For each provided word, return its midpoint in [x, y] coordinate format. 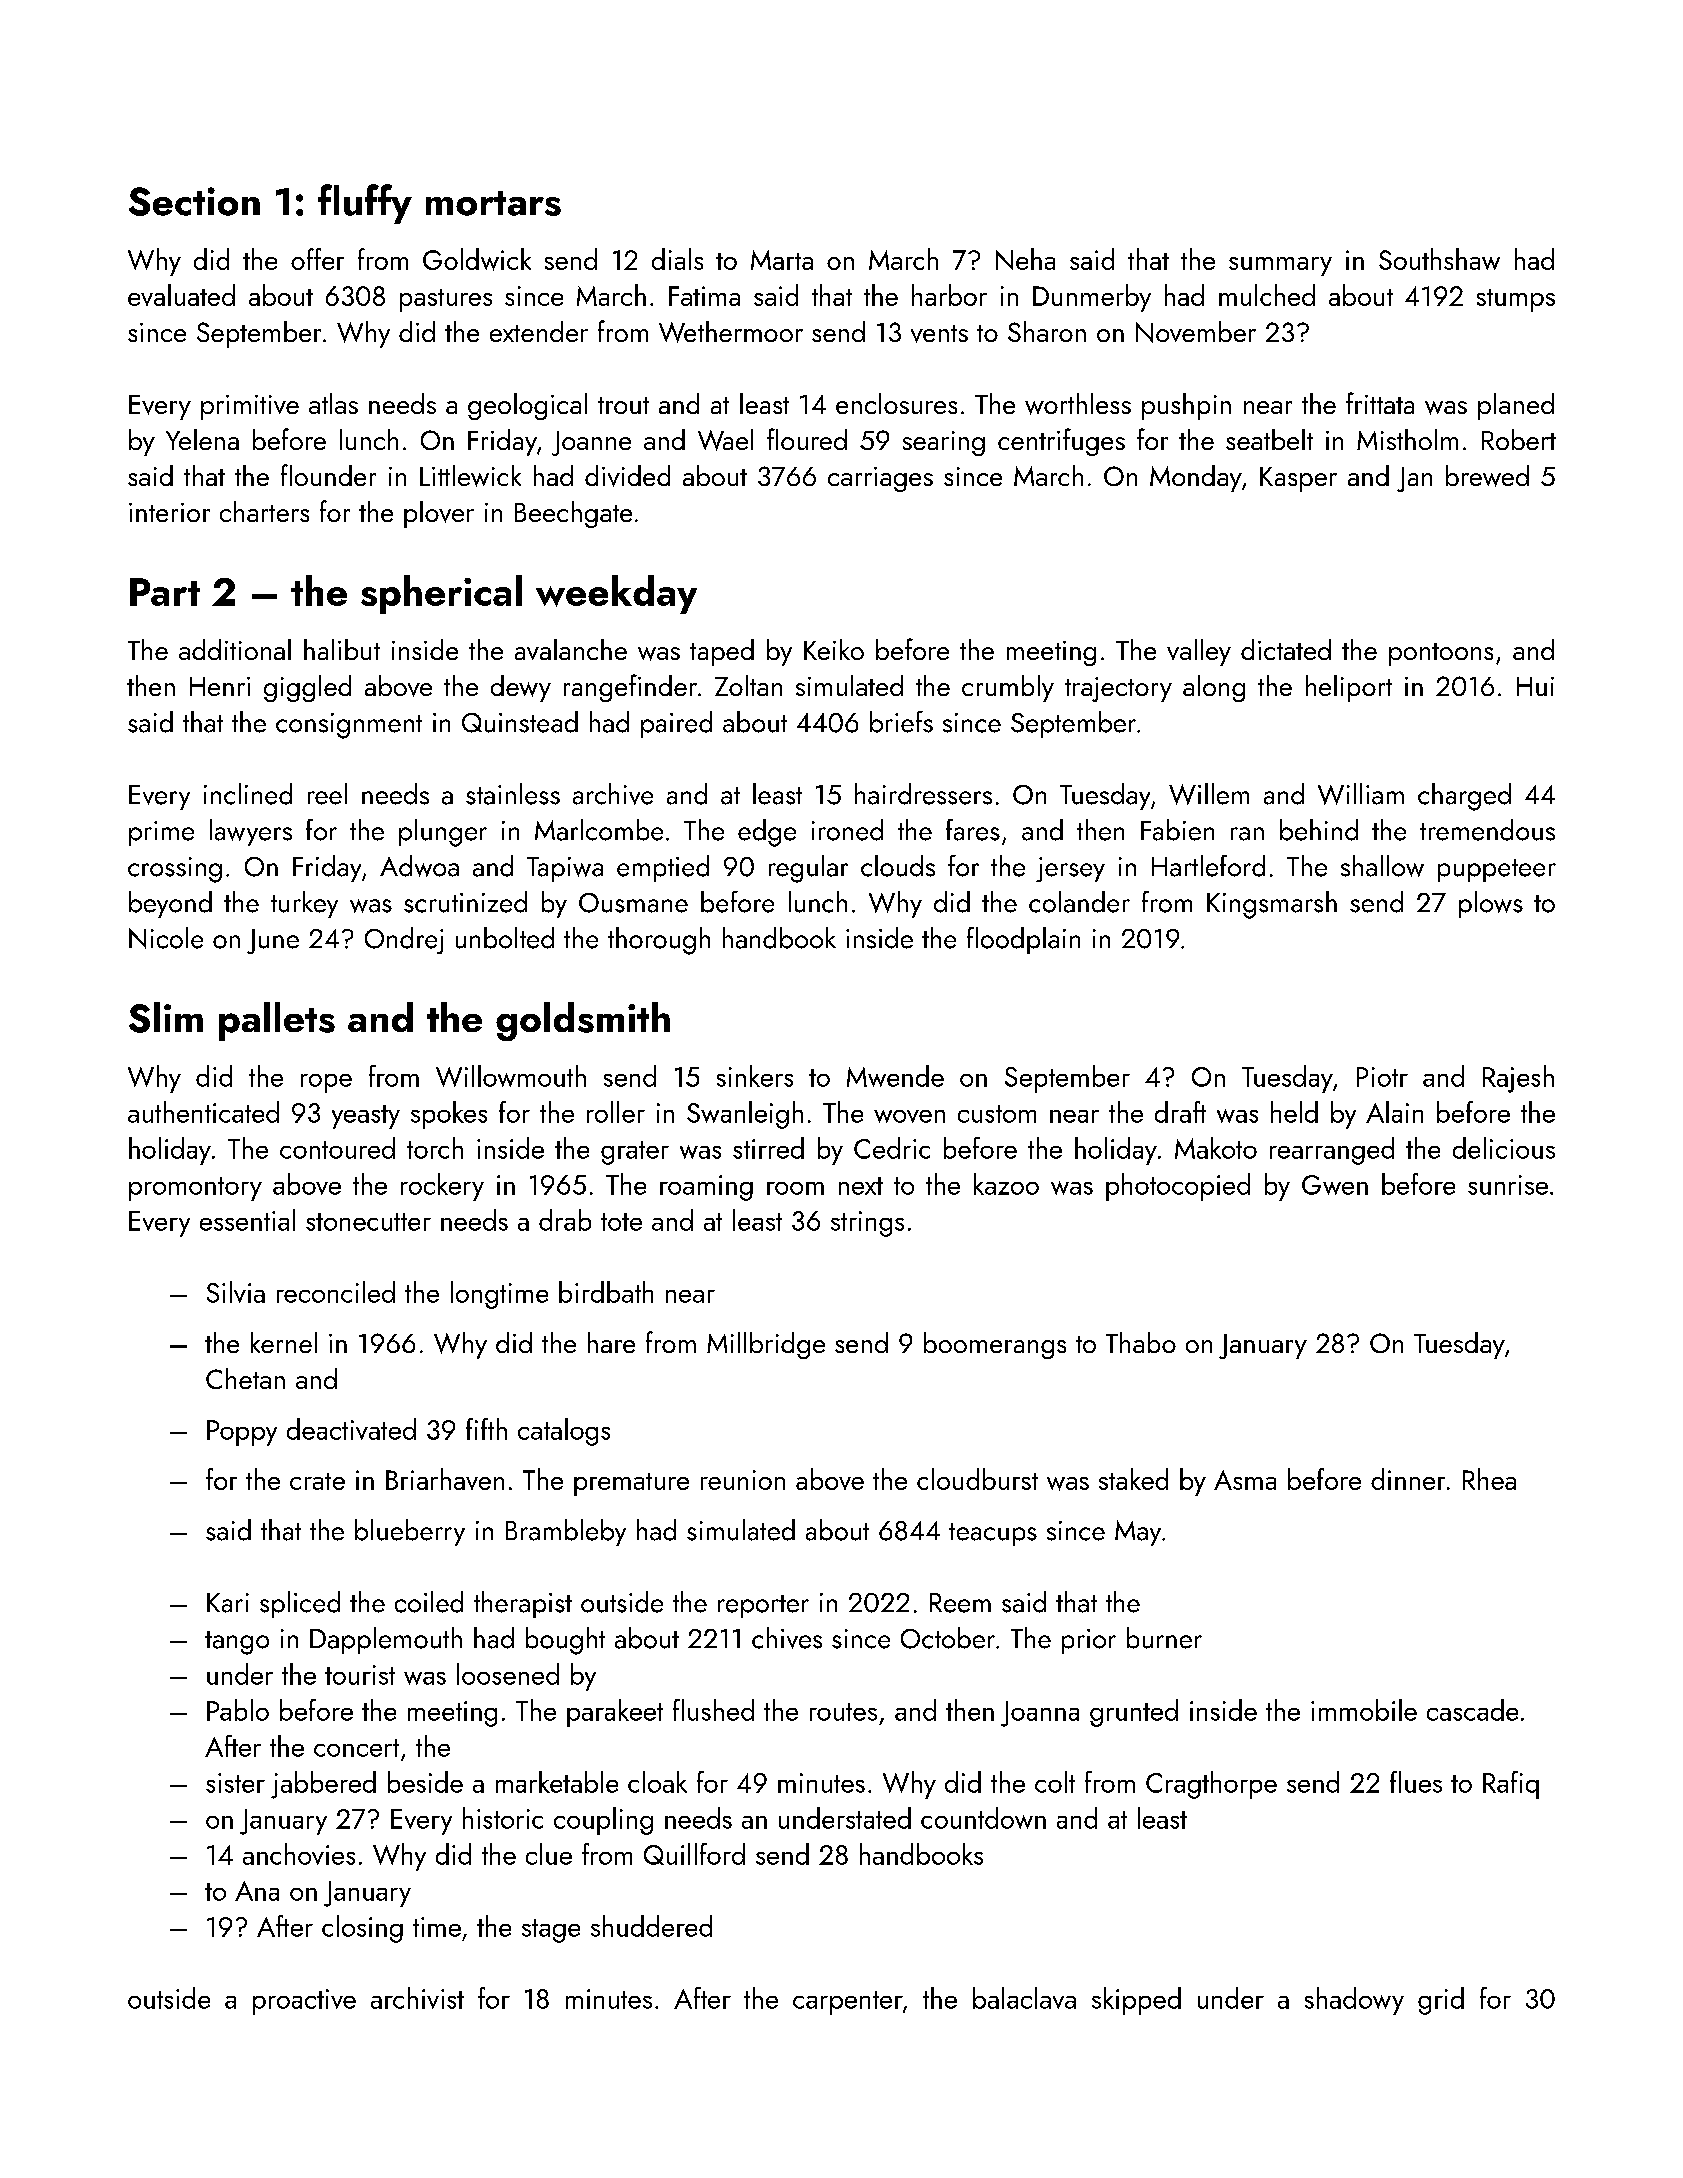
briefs [901, 722]
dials [677, 259]
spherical [441, 594]
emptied [663, 868]
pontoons [1441, 654]
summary [1280, 266]
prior [1089, 1641]
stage [551, 1931]
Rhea [1489, 1479]
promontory [195, 1189]
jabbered [323, 1785]
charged [1464, 797]
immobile [1364, 1710]
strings [867, 1224]
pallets [277, 1021]
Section [194, 201]
